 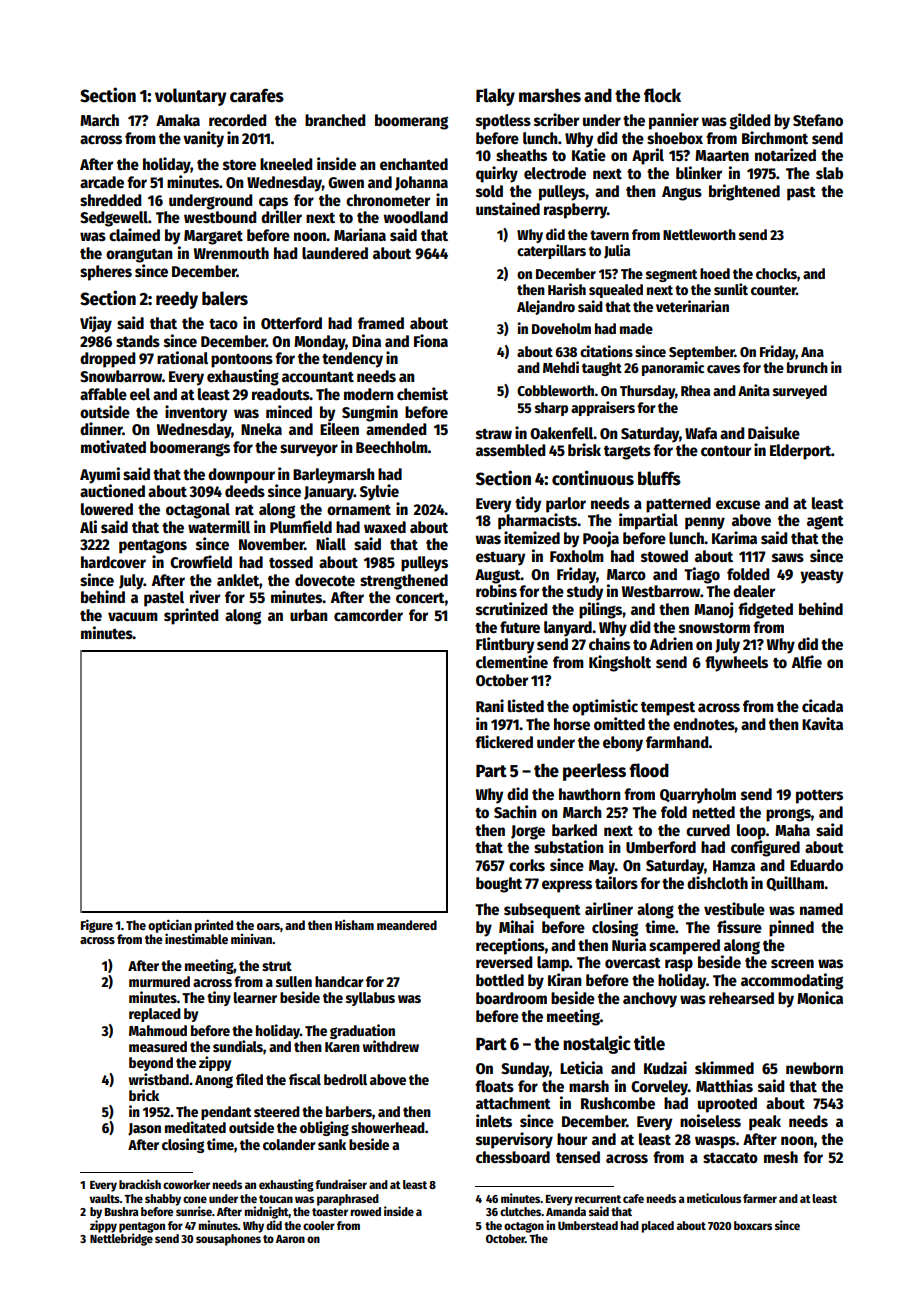 What do you see at coordinates (276, 1199) in the screenshot?
I see `toucan` at bounding box center [276, 1199].
